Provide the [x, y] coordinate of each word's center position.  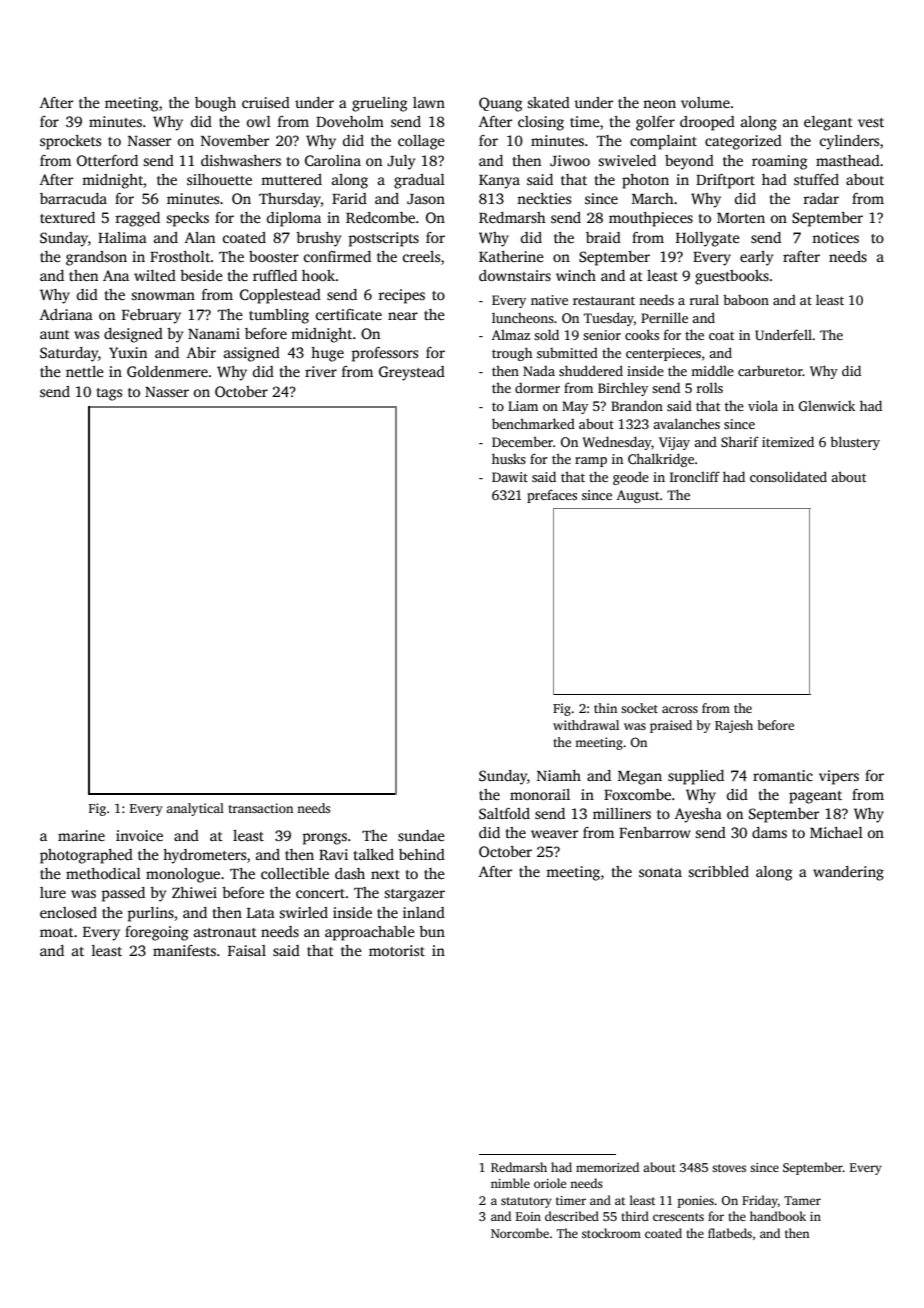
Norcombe [520, 1233]
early [756, 258]
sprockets [70, 142]
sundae [421, 835]
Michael [836, 832]
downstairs [515, 275]
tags [109, 394]
